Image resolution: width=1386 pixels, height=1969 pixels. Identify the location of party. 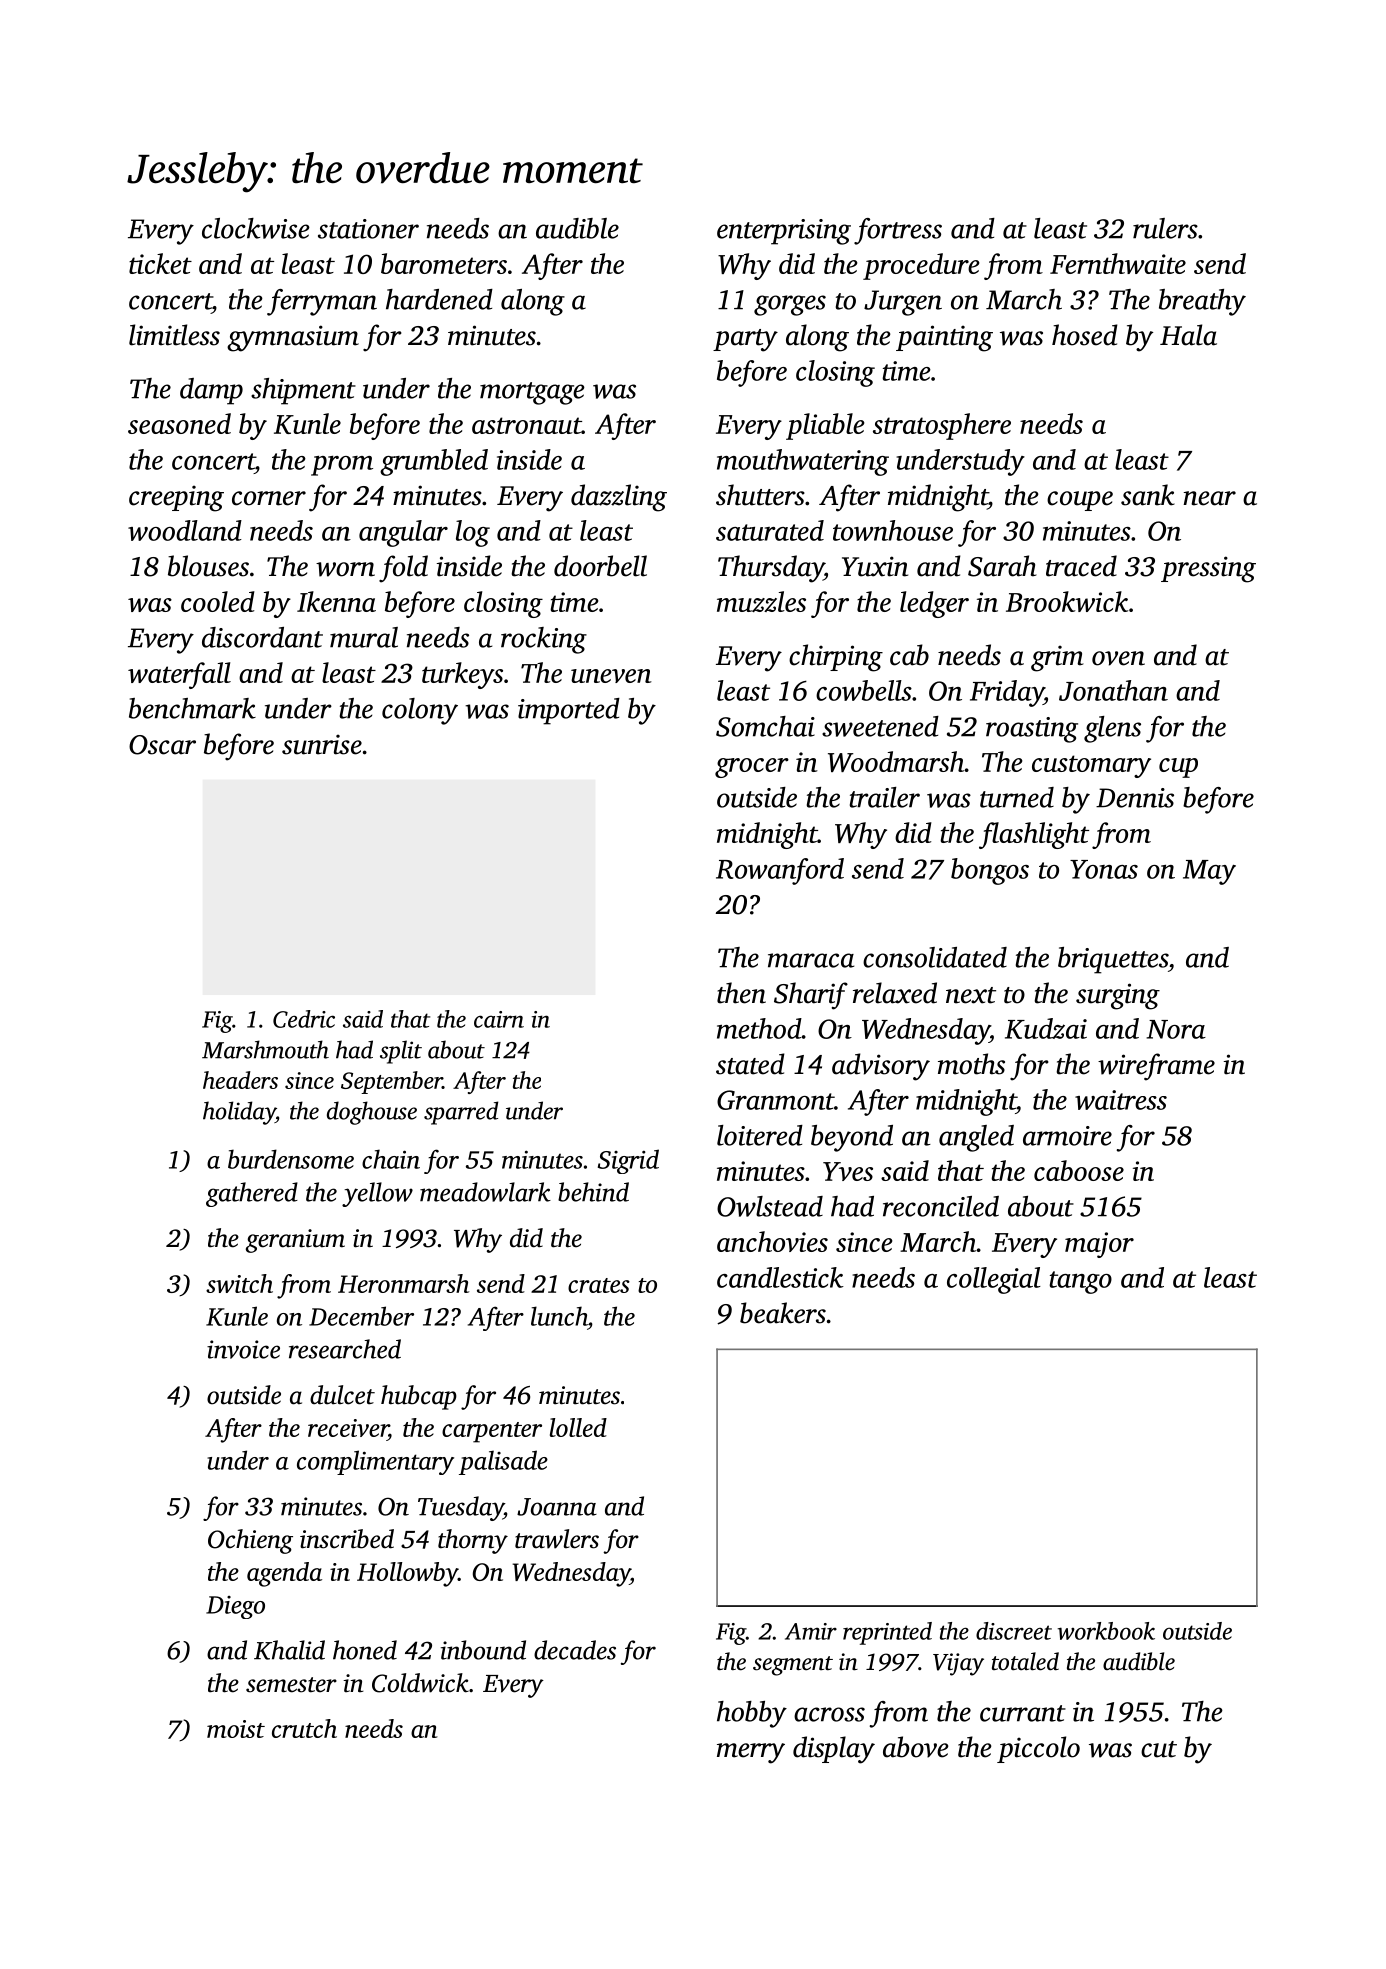
(745, 340).
